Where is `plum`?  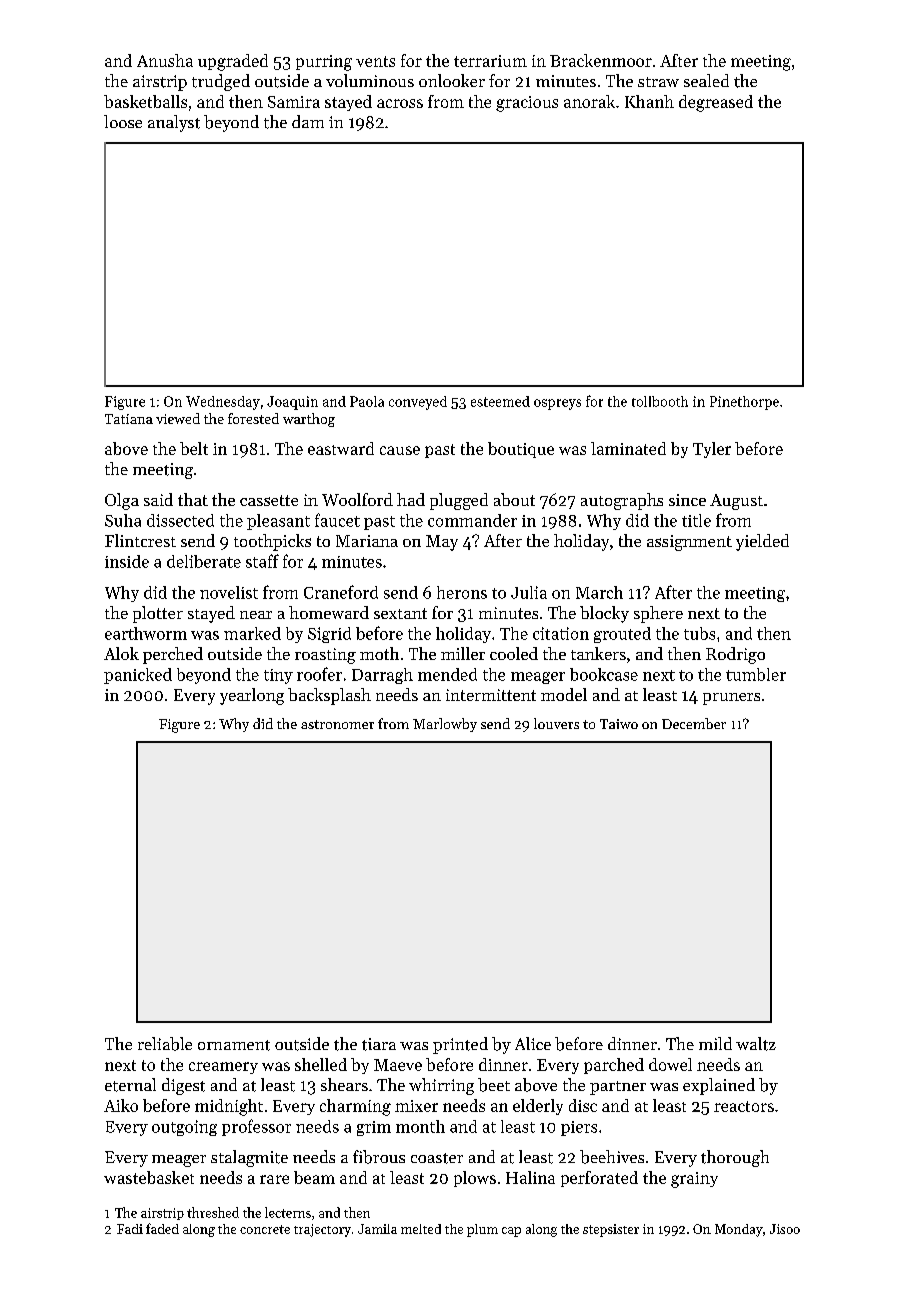 plum is located at coordinates (482, 1230).
